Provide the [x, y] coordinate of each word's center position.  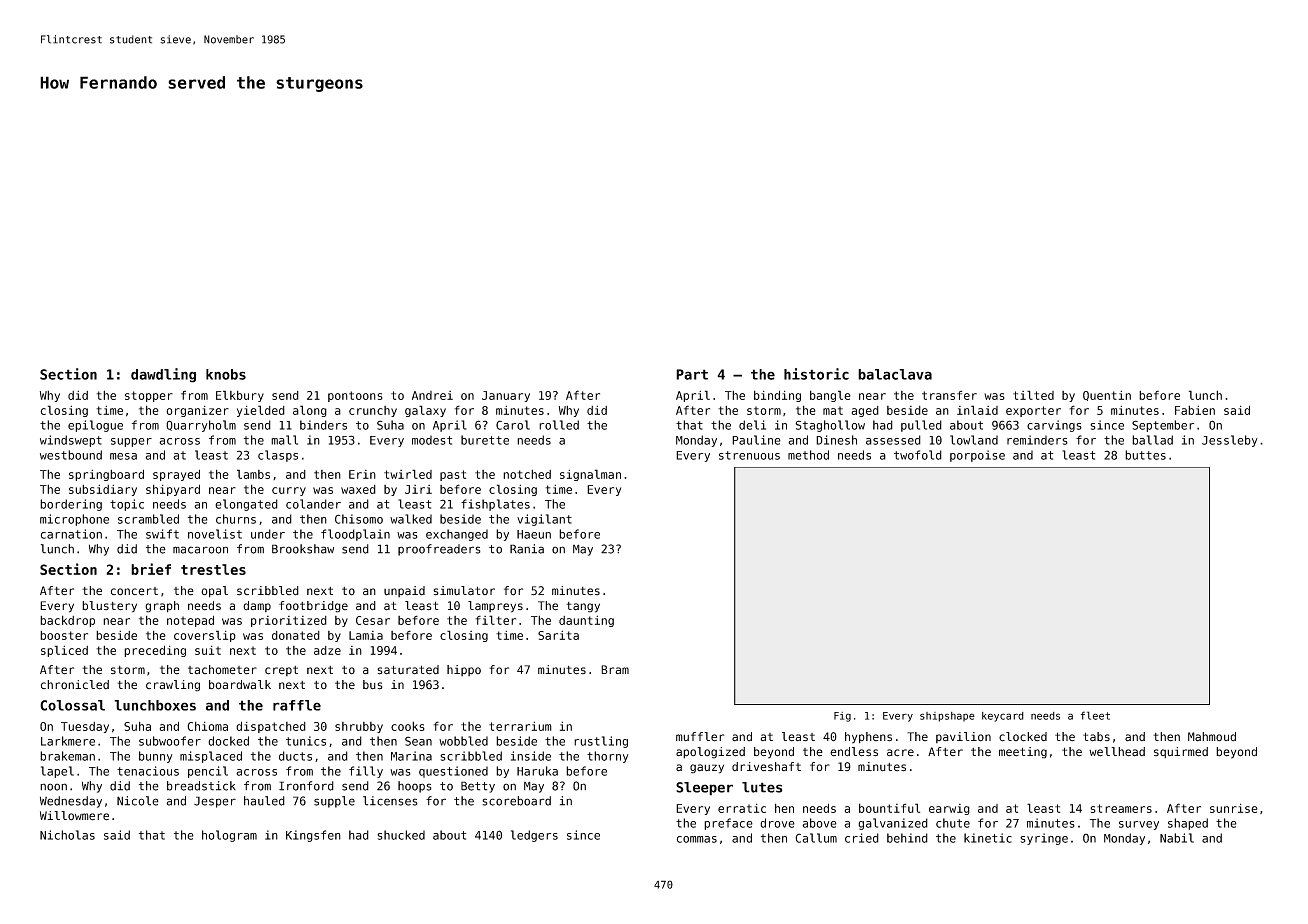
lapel [57, 772]
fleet [1095, 715]
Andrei [432, 395]
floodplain [355, 535]
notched [527, 474]
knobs [226, 374]
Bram [615, 669]
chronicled [75, 685]
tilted [1033, 395]
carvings [1054, 426]
